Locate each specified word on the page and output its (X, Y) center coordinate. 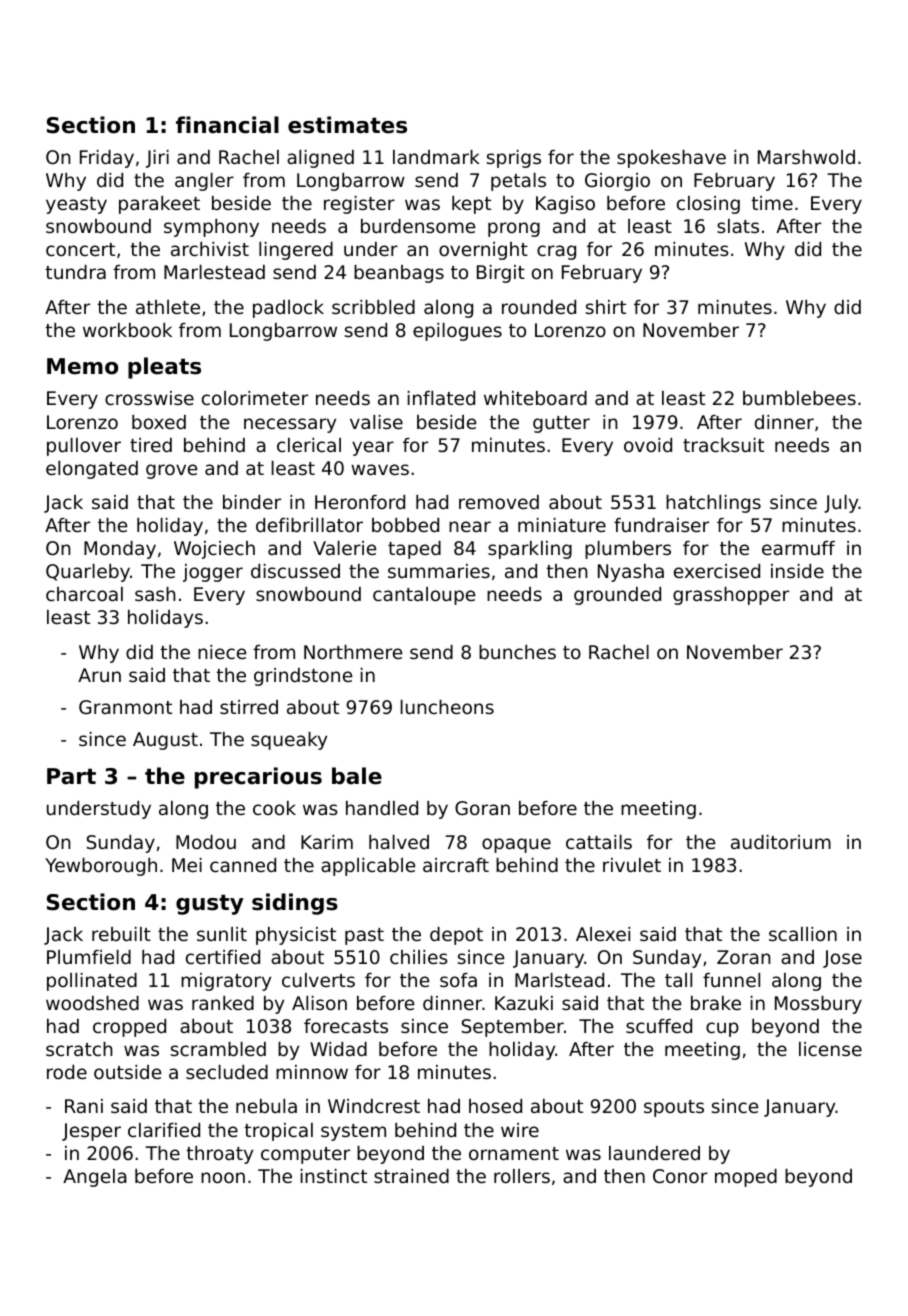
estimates (347, 125)
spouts (674, 1108)
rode (67, 1072)
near (470, 526)
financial (227, 125)
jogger (213, 573)
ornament (514, 1153)
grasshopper (731, 596)
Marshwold (806, 157)
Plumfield (89, 957)
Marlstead (559, 980)
